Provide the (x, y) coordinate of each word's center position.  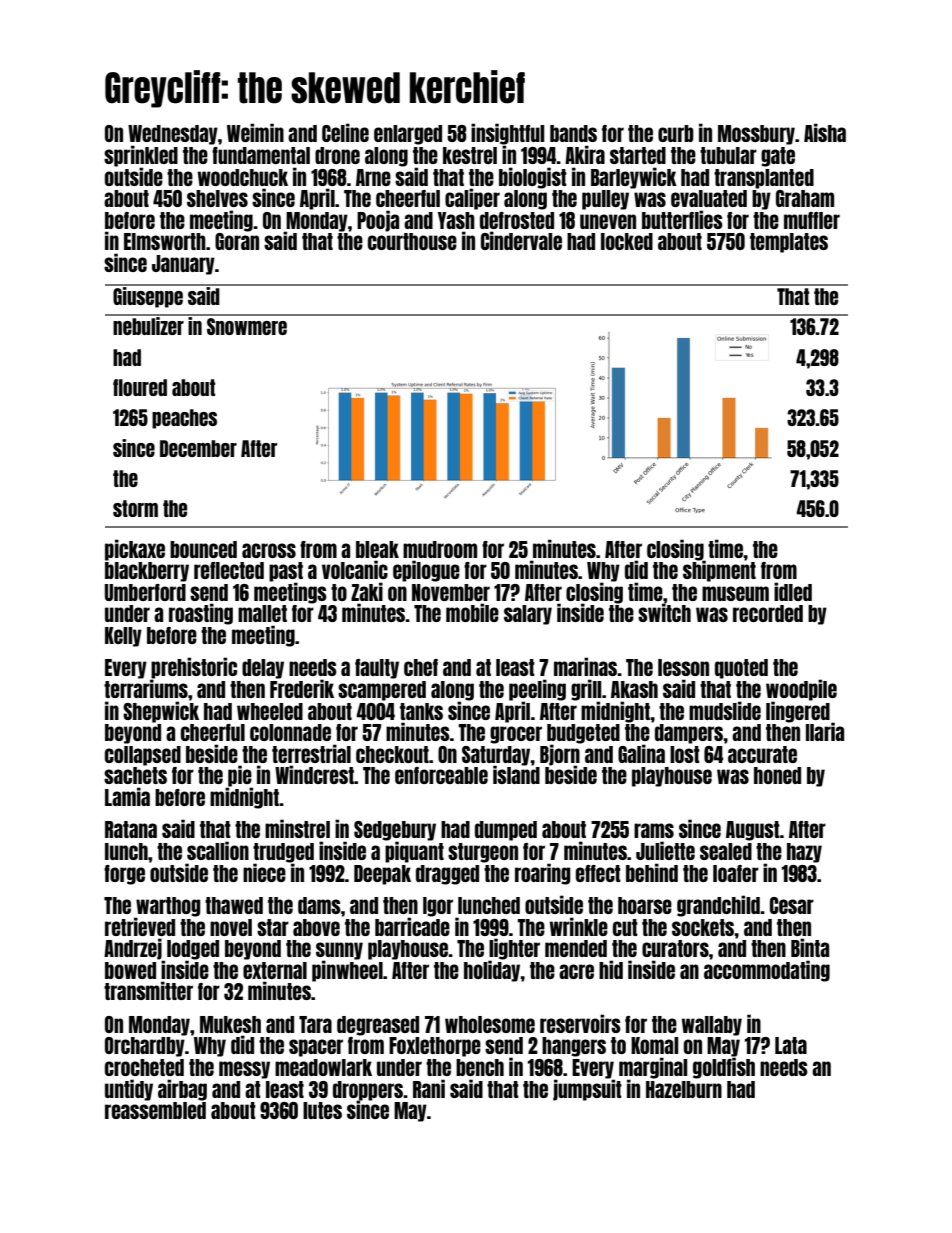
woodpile (801, 690)
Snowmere (247, 326)
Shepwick (161, 712)
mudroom (440, 549)
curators (675, 948)
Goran (237, 241)
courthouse (412, 241)
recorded (768, 613)
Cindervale (521, 240)
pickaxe (135, 550)
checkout (392, 754)
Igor (438, 907)
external (275, 970)
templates (789, 243)
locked (627, 241)
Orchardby (145, 1047)
